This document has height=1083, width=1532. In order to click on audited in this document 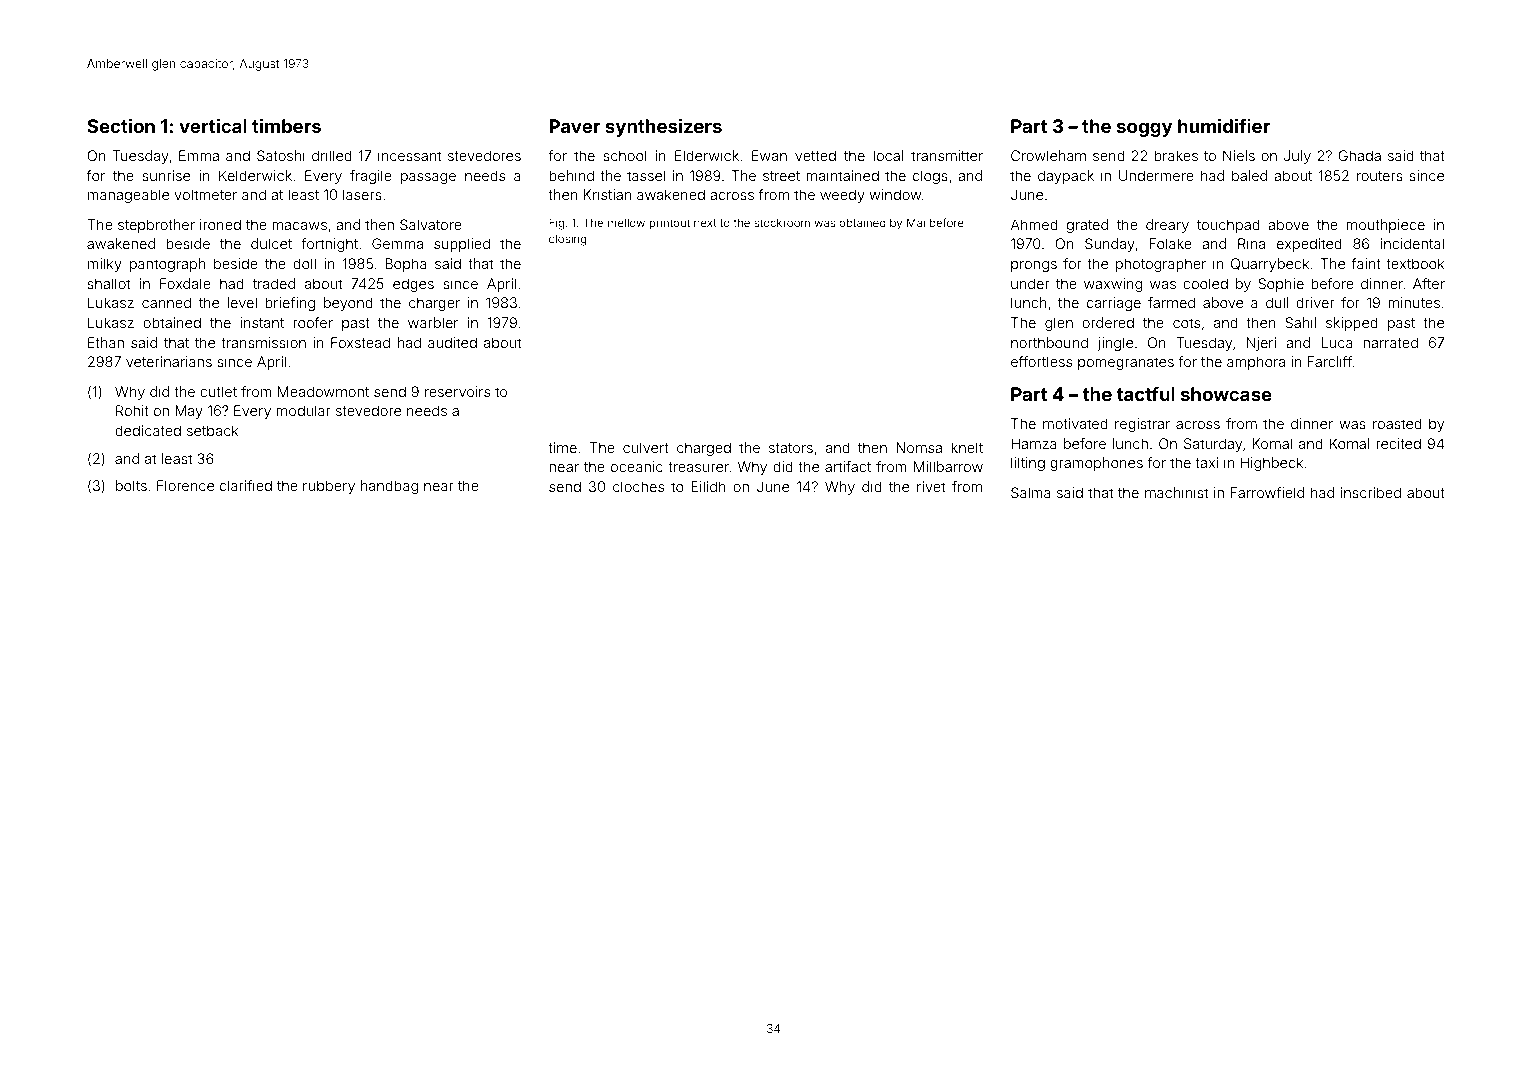, I will do `click(452, 342)`.
